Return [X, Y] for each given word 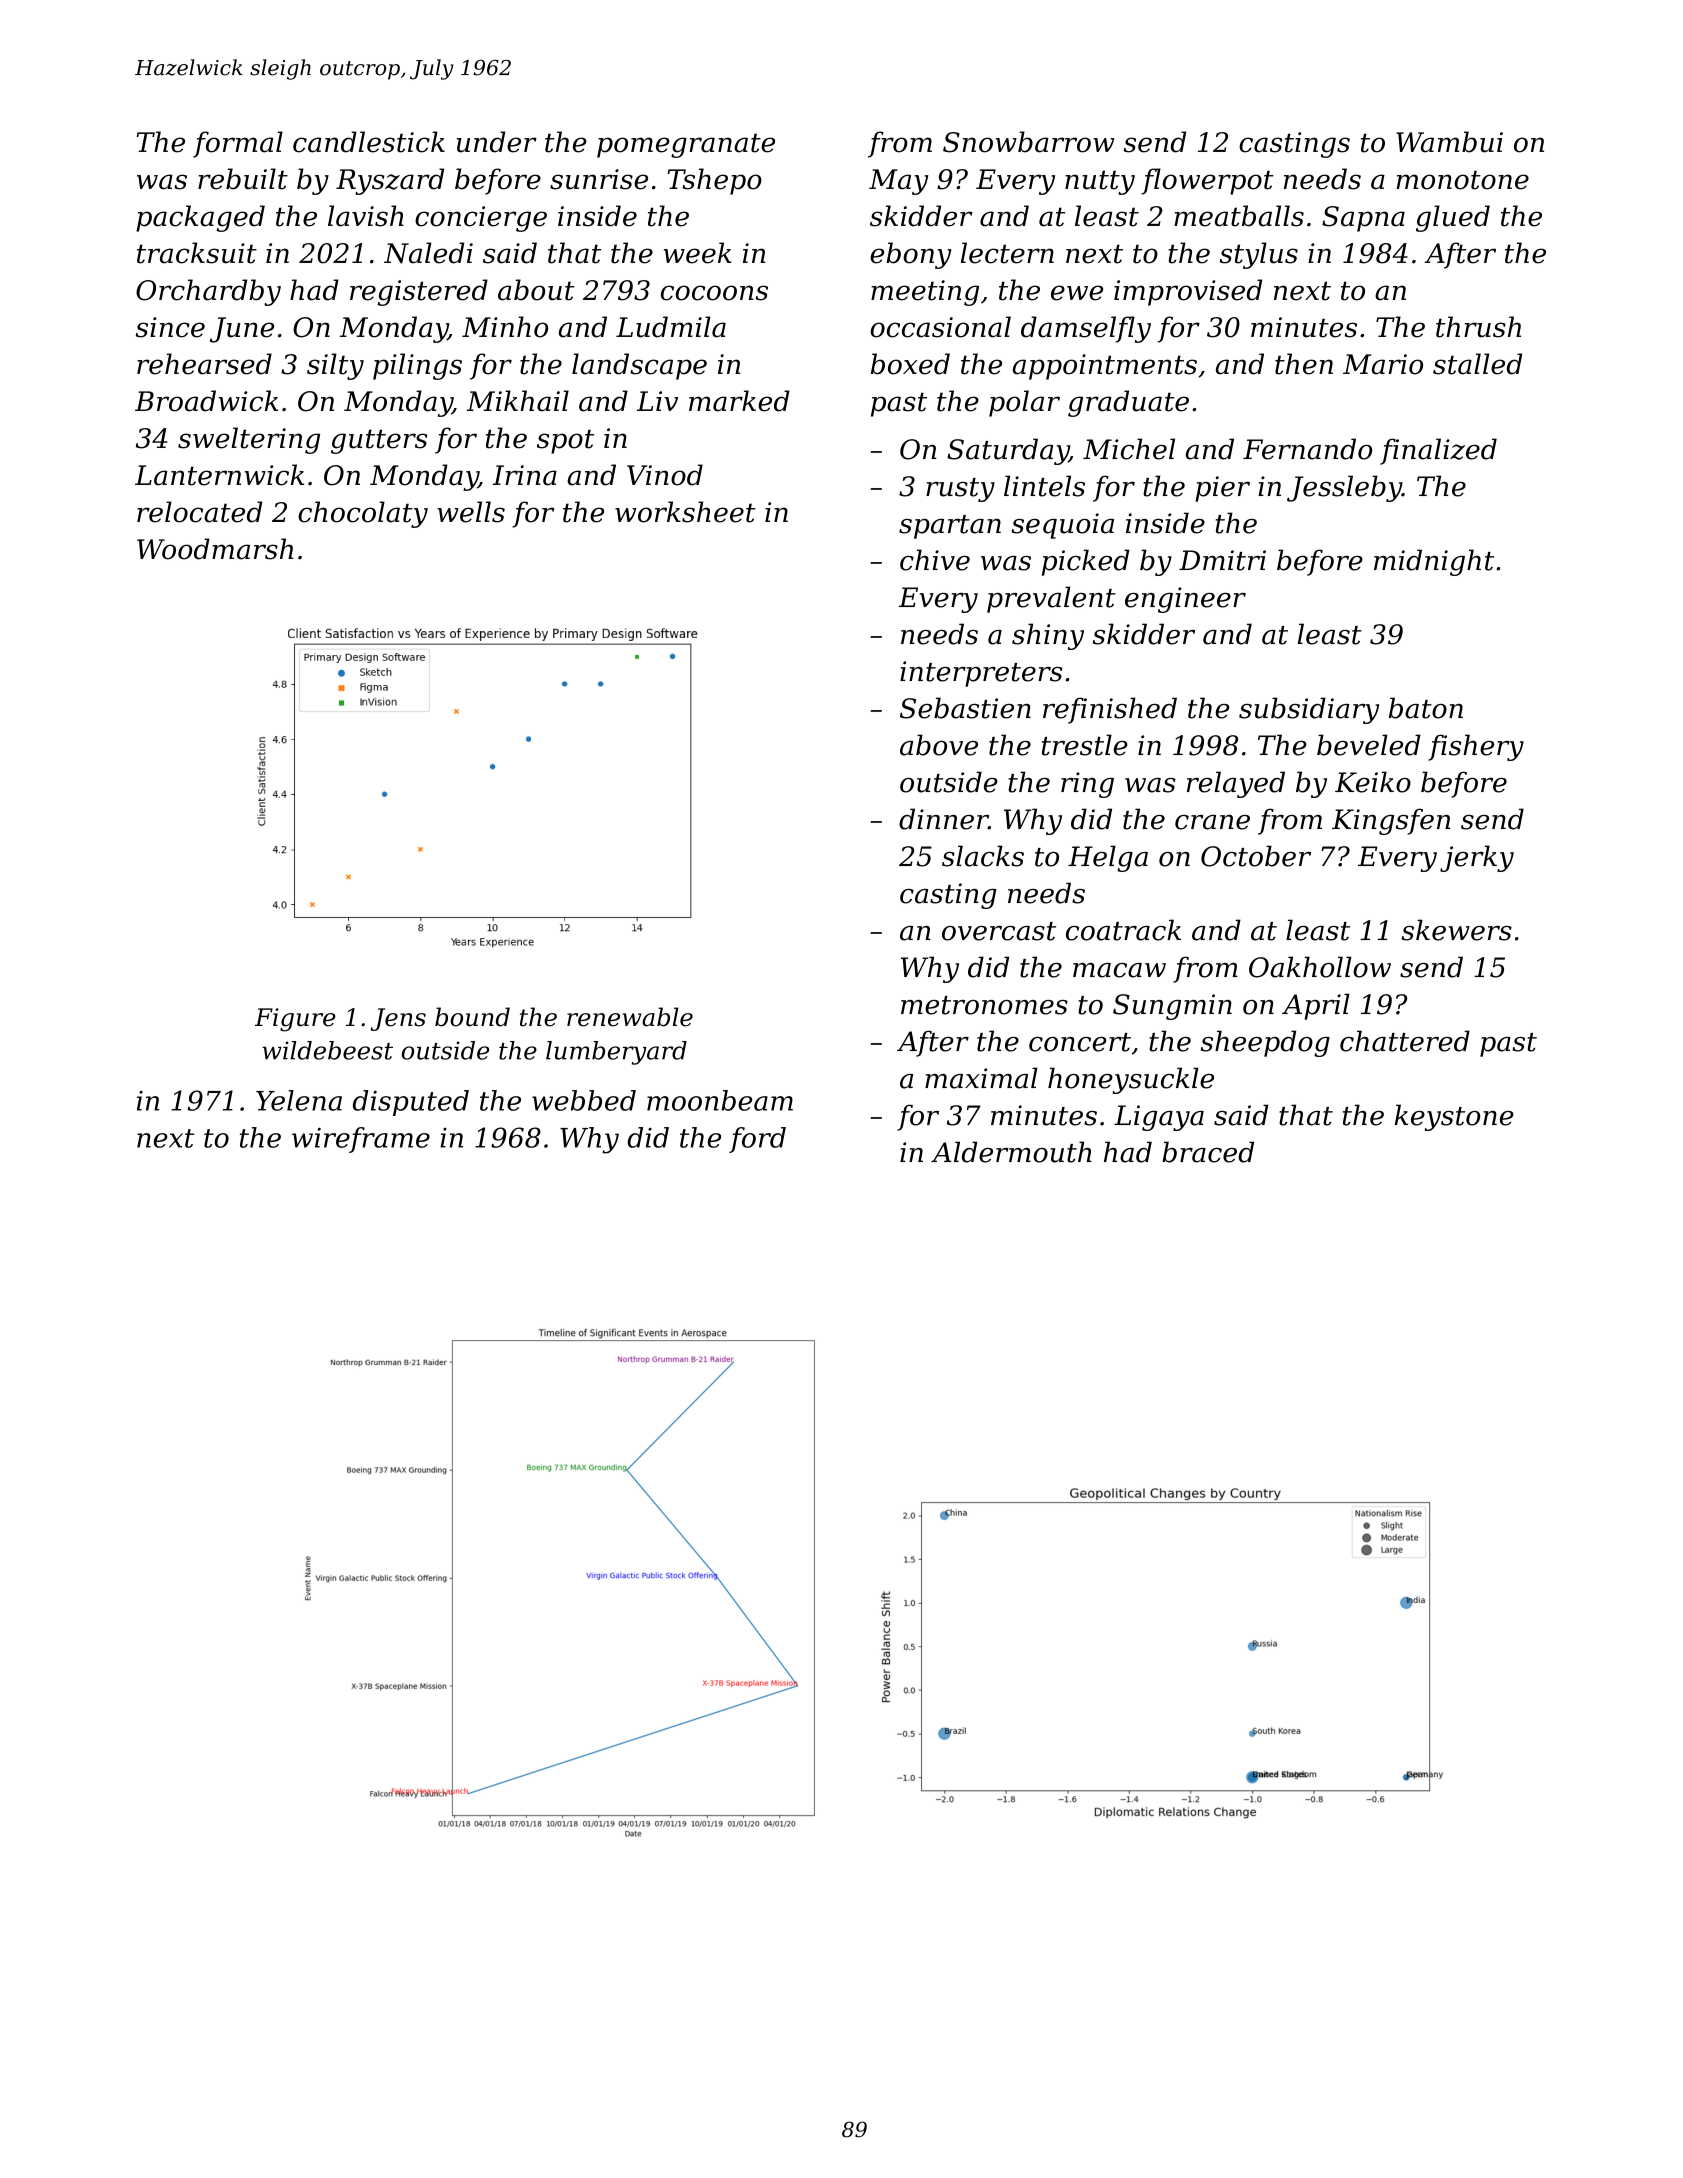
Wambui [1449, 142]
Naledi [428, 253]
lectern [1007, 253]
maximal [981, 1078]
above [939, 745]
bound [472, 1017]
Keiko [1373, 782]
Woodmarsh [215, 549]
